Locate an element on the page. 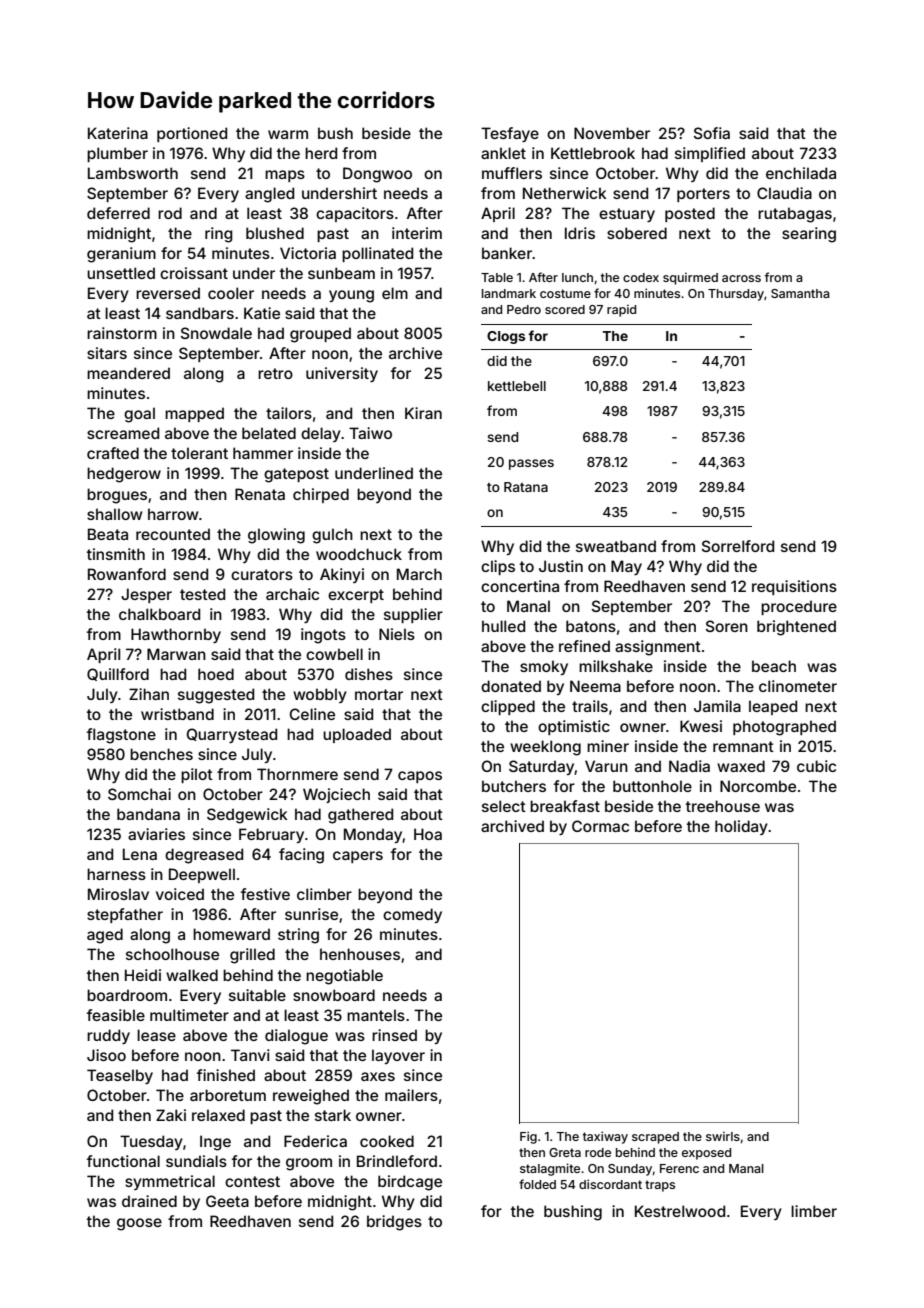  mantels is located at coordinates (376, 1015).
